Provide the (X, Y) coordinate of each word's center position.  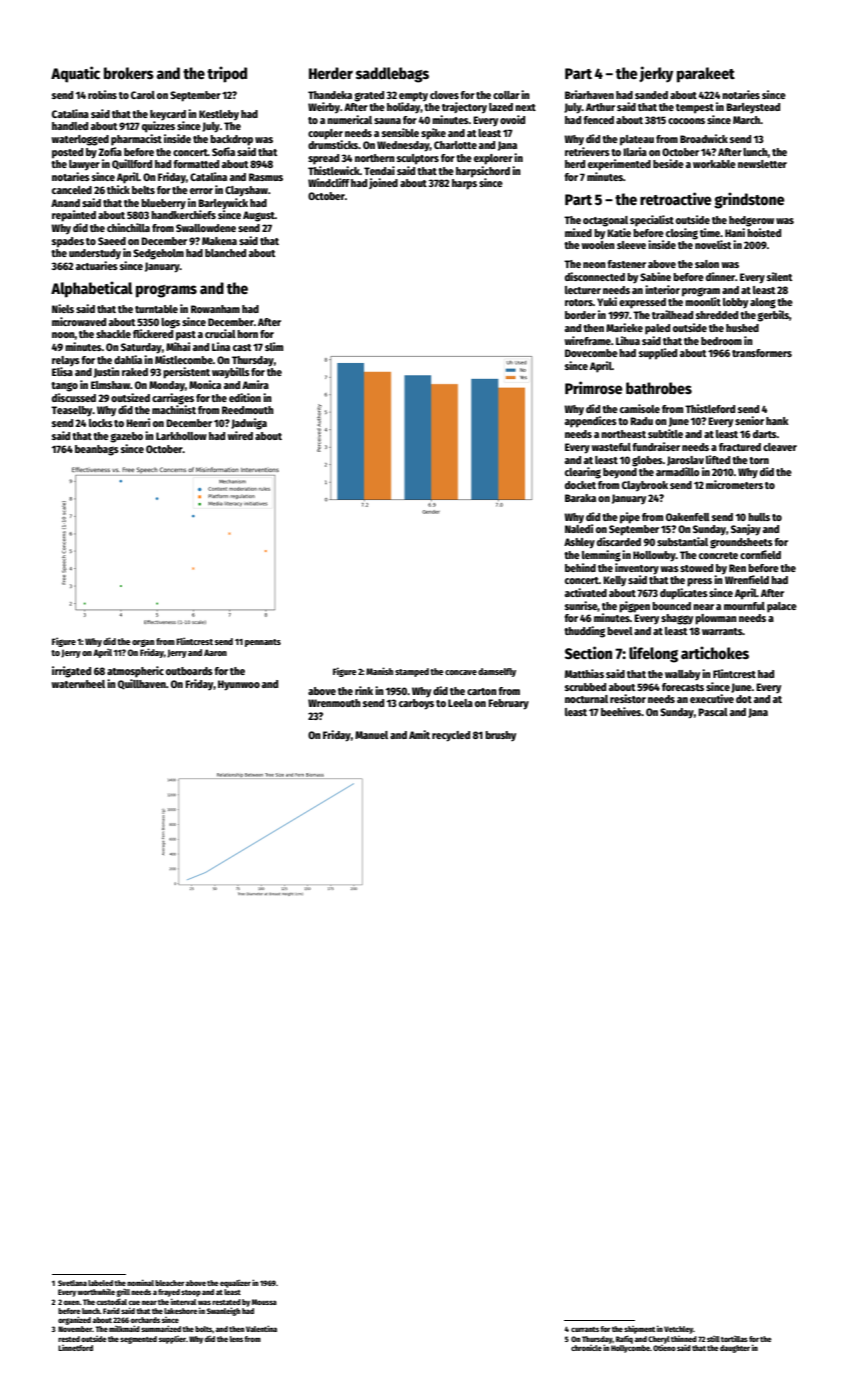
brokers (129, 73)
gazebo (127, 437)
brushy (500, 736)
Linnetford (75, 1348)
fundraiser (656, 446)
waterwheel (78, 684)
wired (240, 435)
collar (506, 95)
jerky (656, 74)
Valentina (261, 1328)
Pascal (713, 712)
